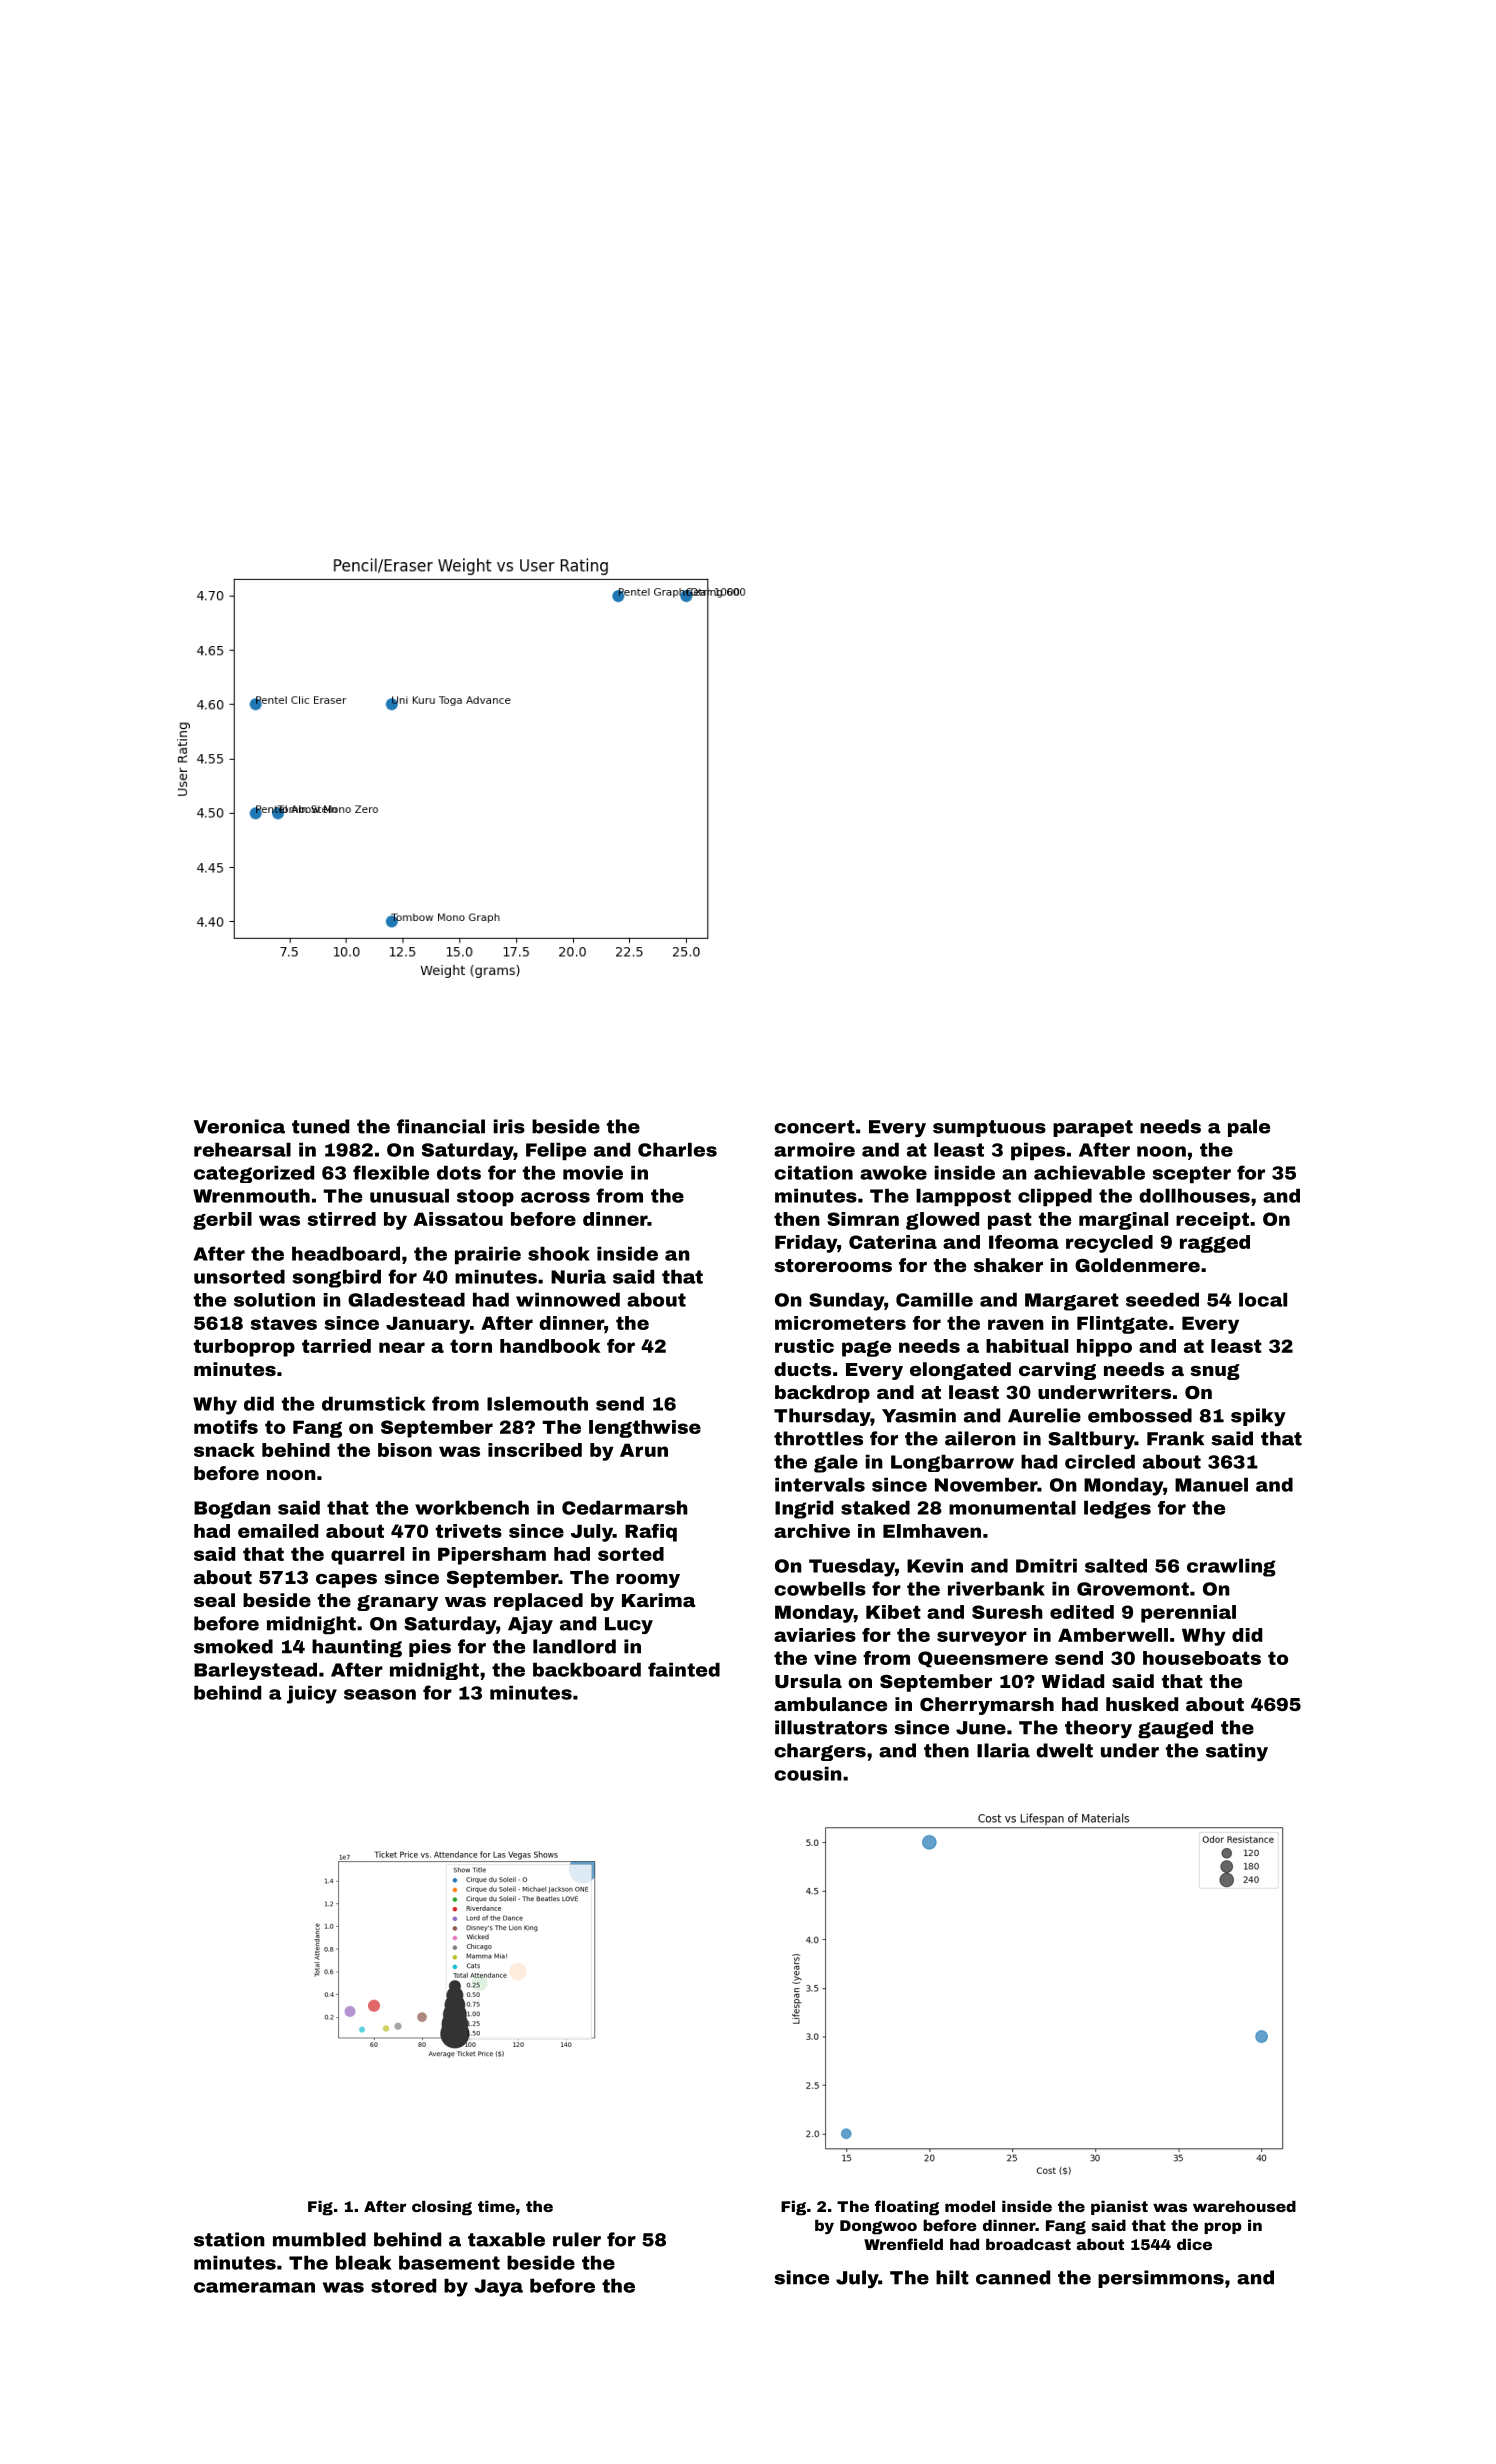 This screenshot has height=2464, width=1496. Describe the element at coordinates (808, 1774) in the screenshot. I see `cousin` at that location.
